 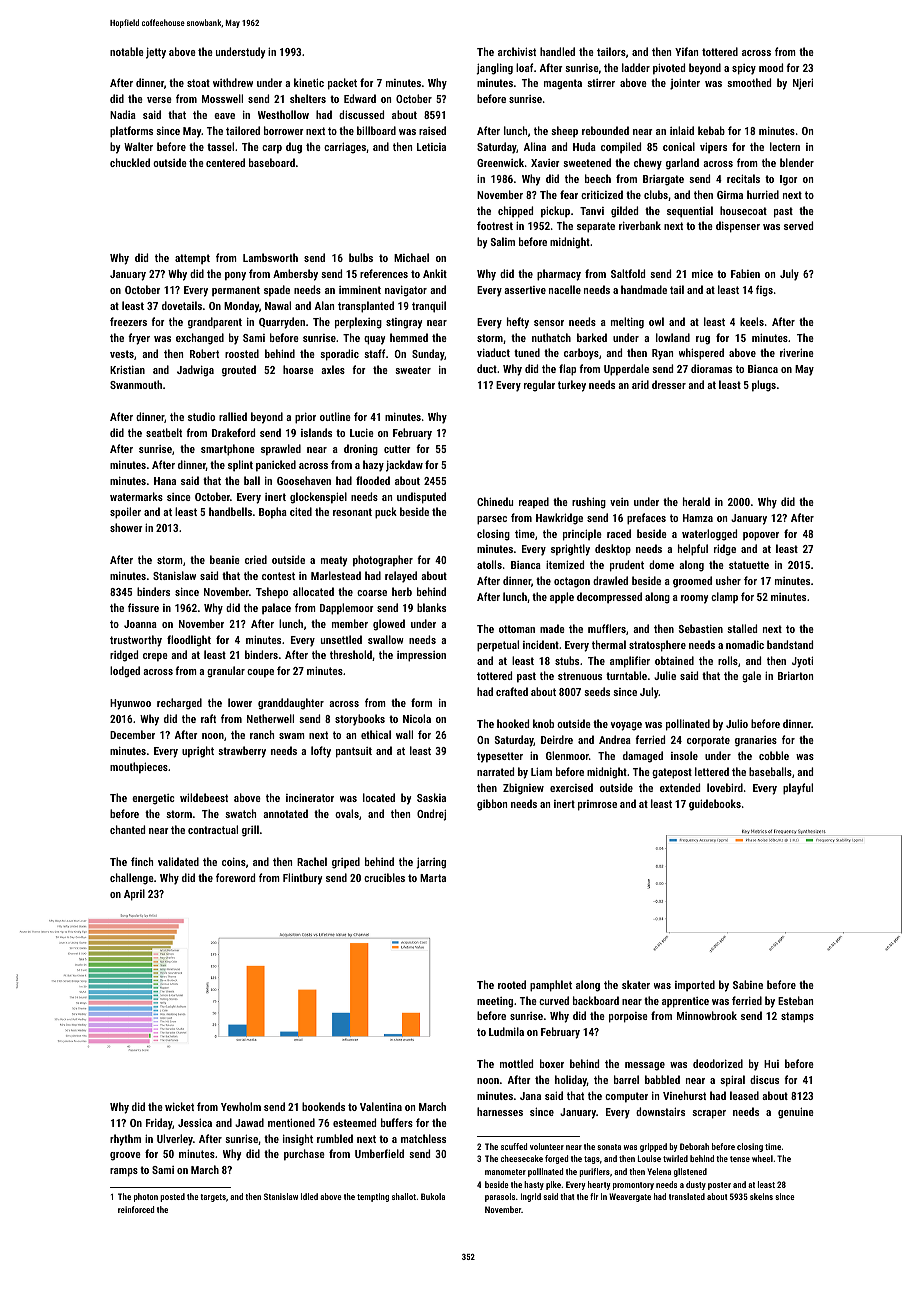 I want to click on Sabine, so click(x=748, y=984).
